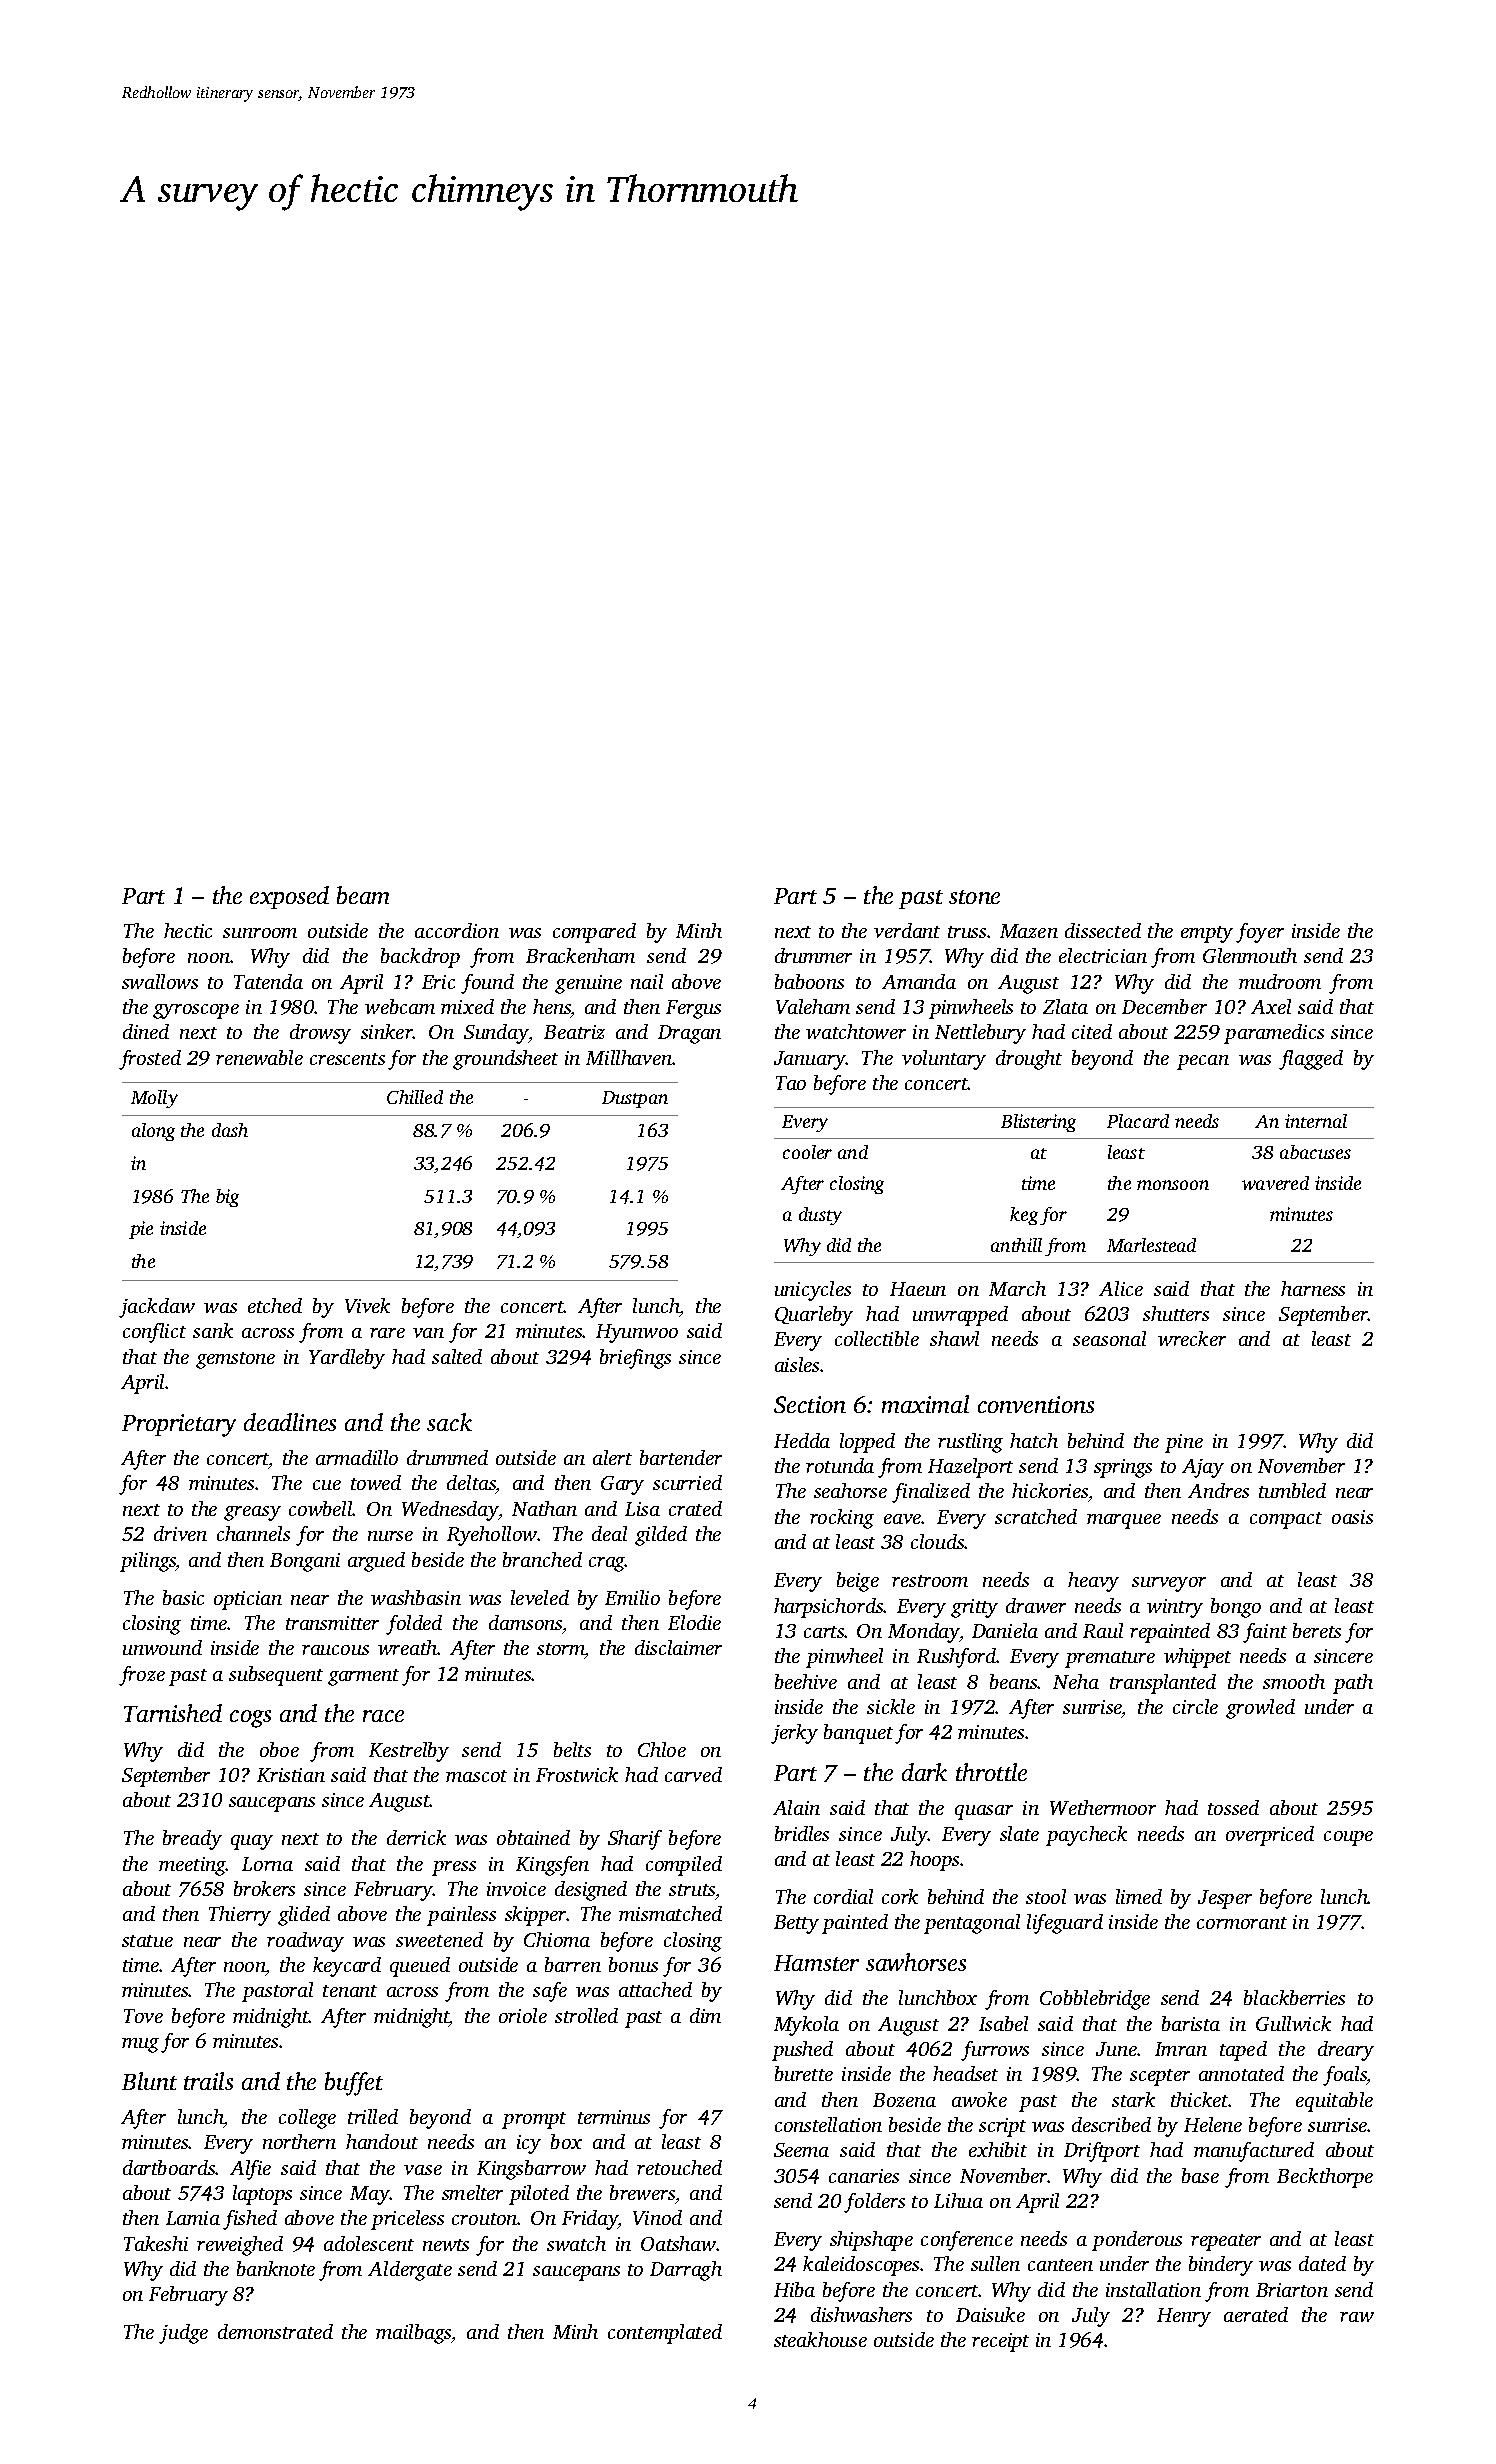  I want to click on foyer, so click(1260, 933).
